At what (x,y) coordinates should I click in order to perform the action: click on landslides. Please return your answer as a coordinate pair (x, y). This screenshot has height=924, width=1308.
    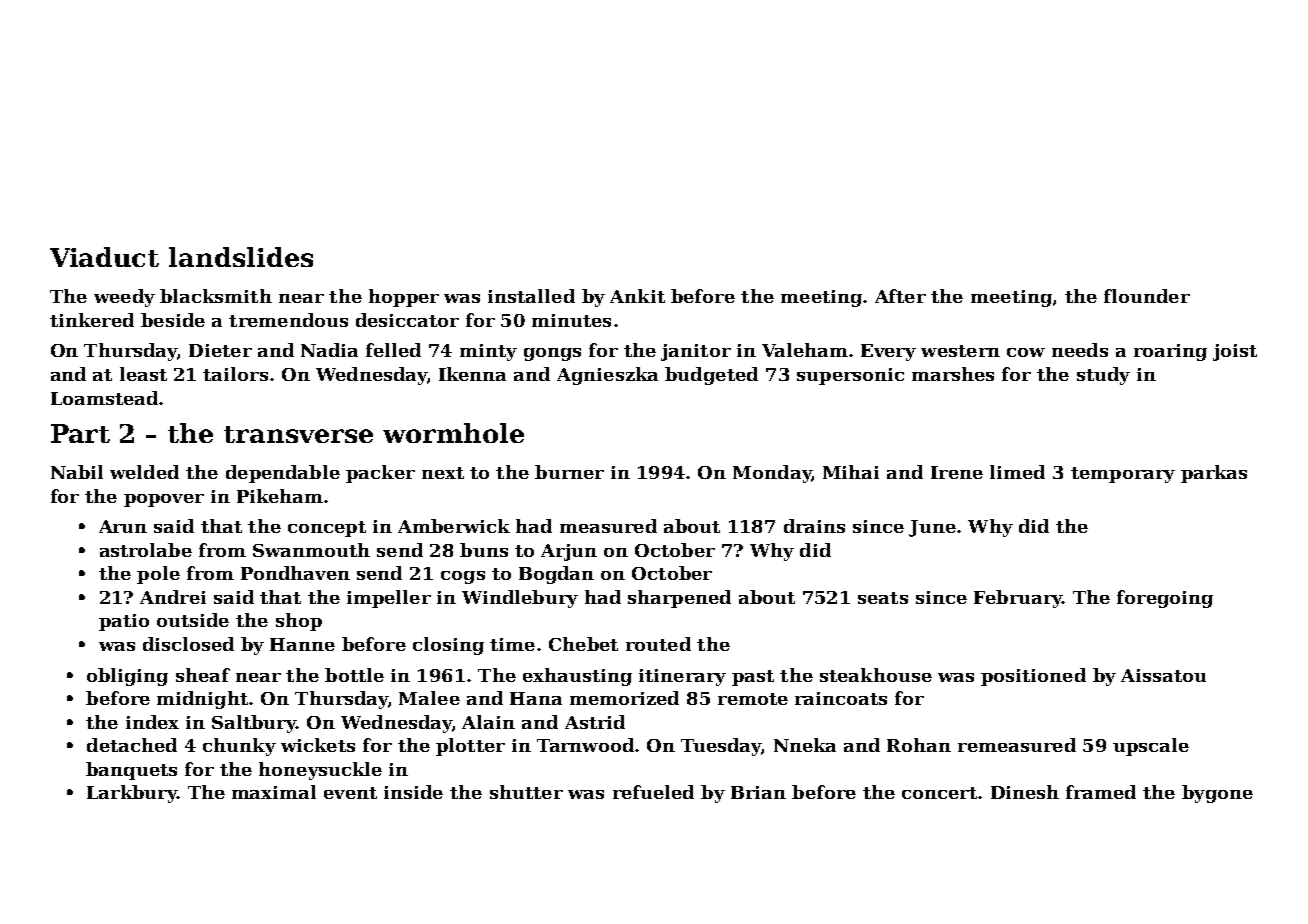
    Looking at the image, I should click on (241, 257).
